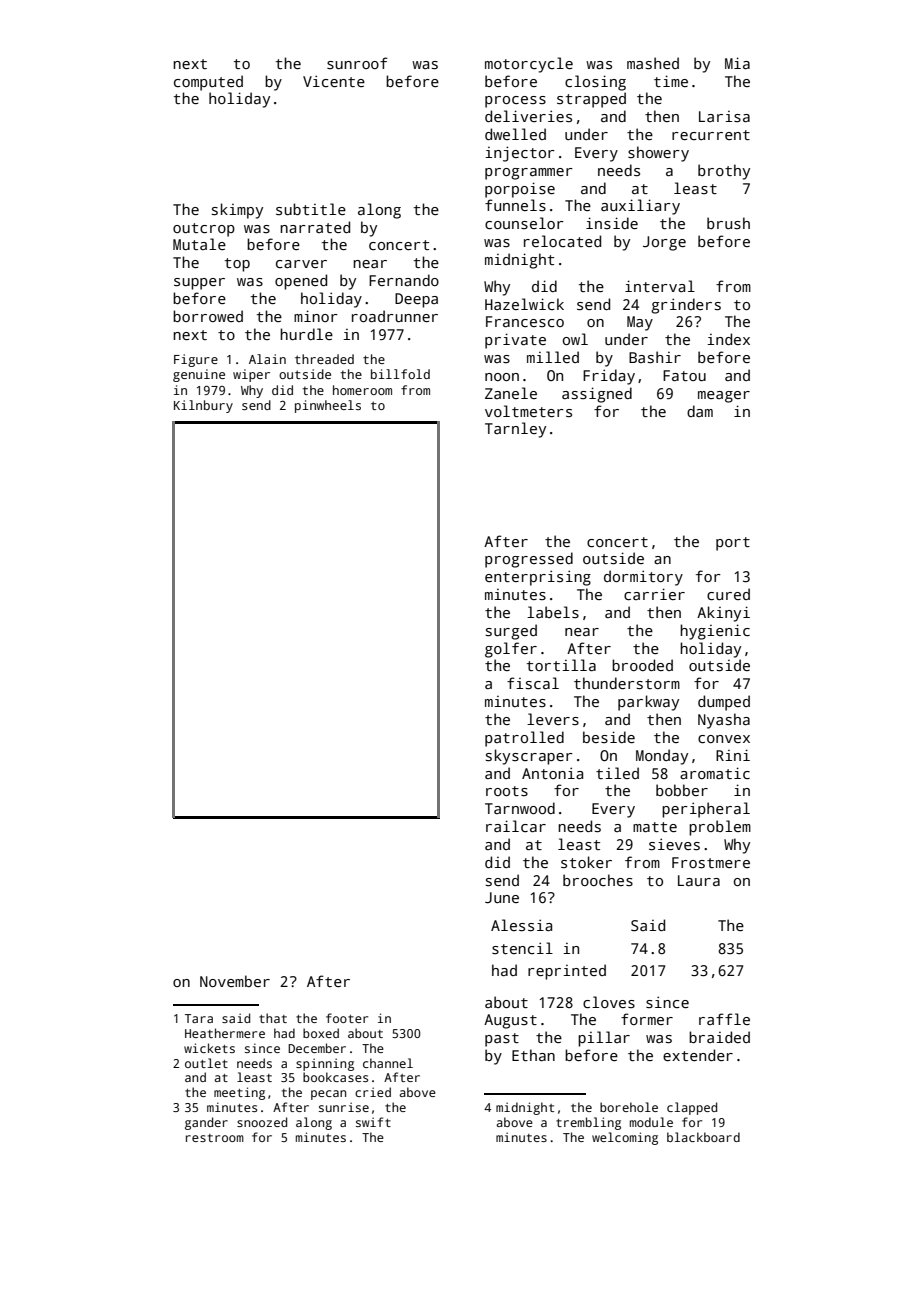 The width and height of the document is (924, 1311). I want to click on genuine, so click(199, 375).
